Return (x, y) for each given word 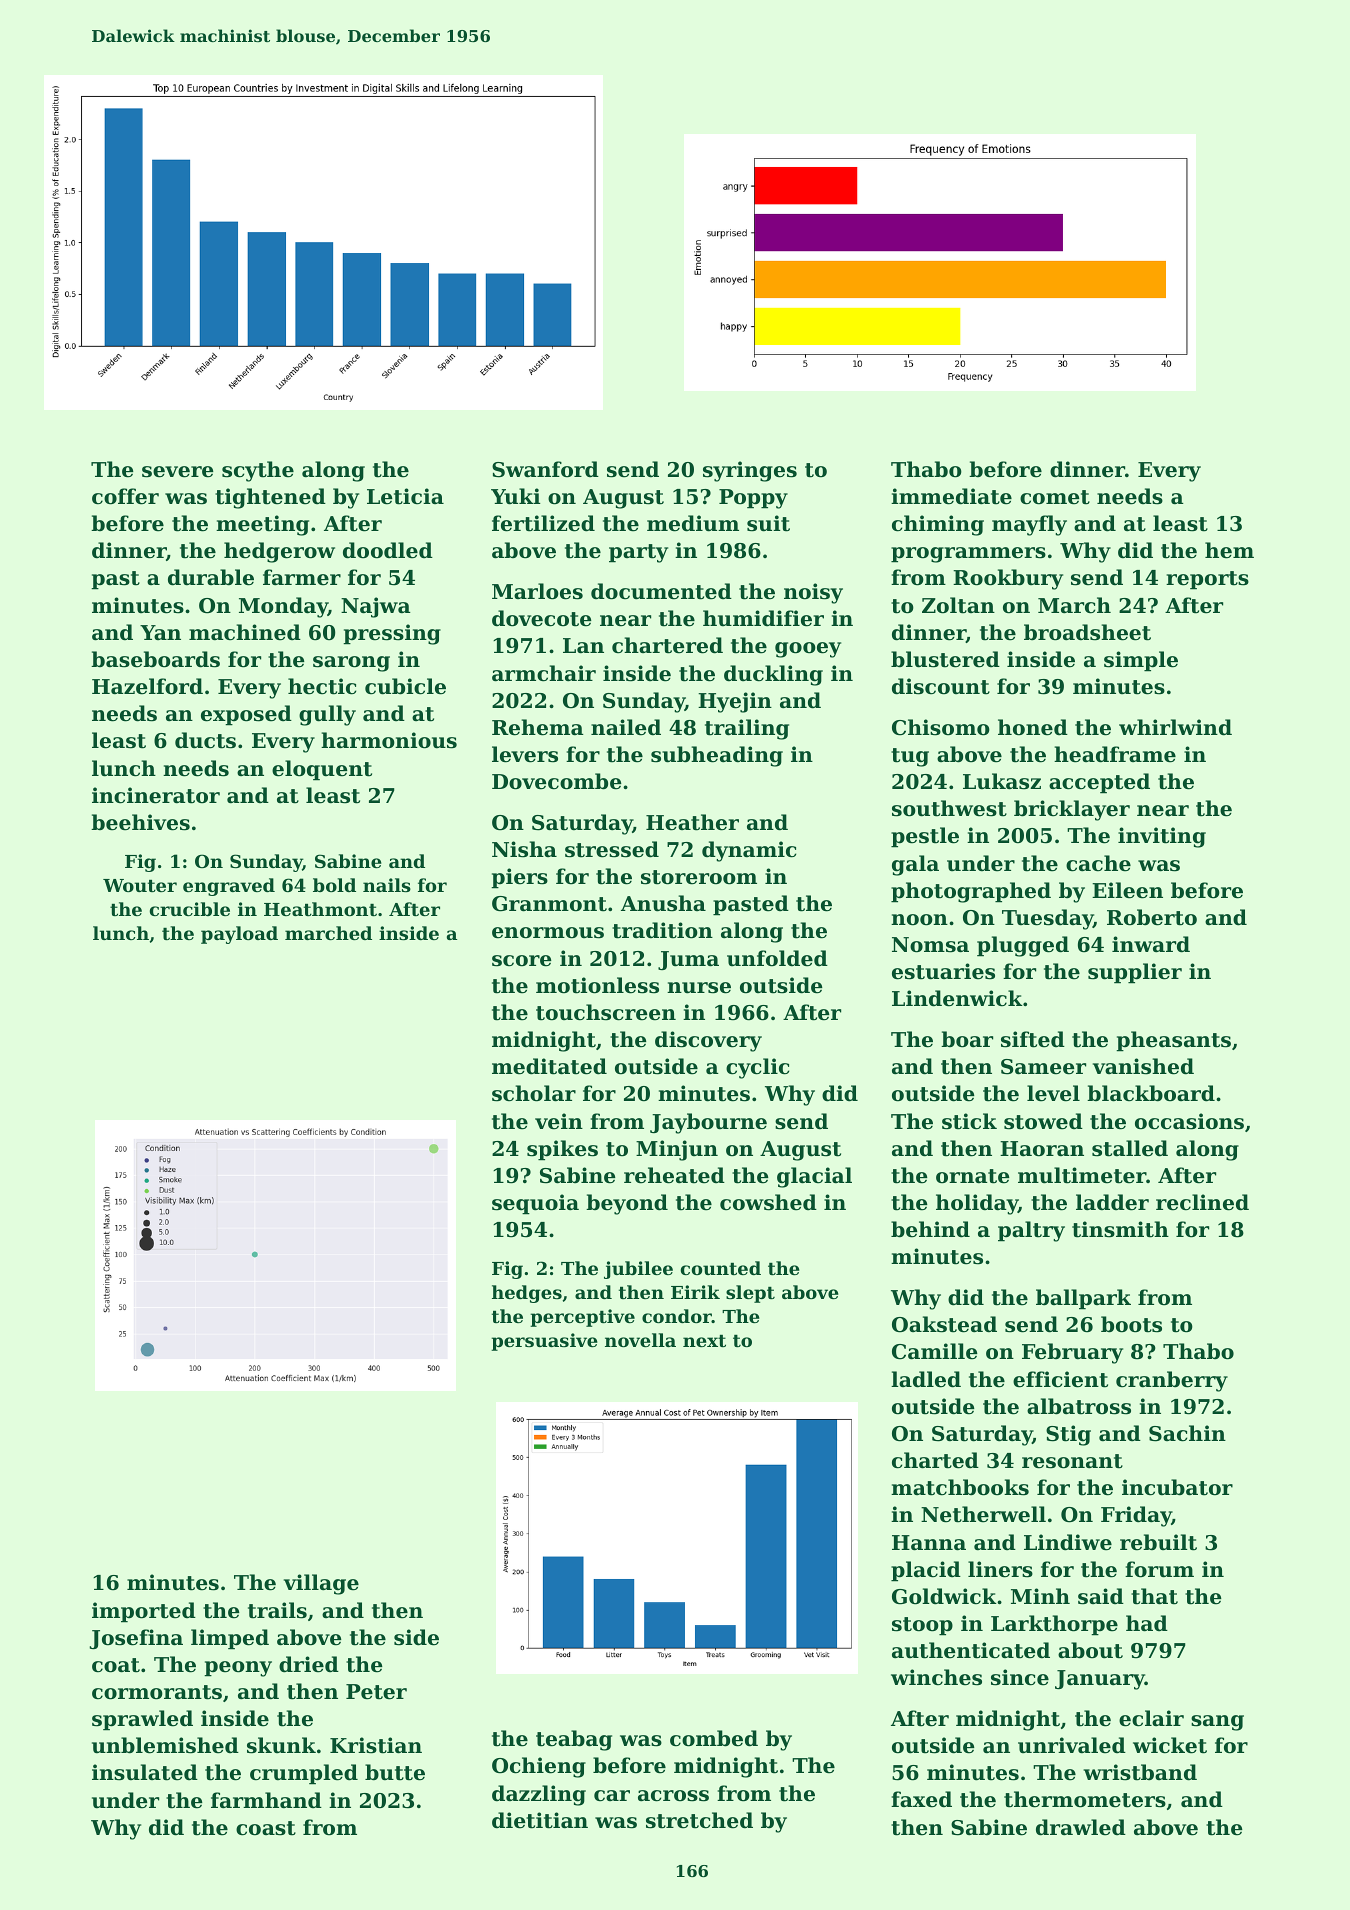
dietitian (540, 1820)
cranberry (1172, 1381)
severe (178, 472)
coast (266, 1828)
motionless (597, 985)
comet (1055, 497)
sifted (1033, 1039)
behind (930, 1229)
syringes (750, 471)
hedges (527, 1294)
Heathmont (320, 909)
